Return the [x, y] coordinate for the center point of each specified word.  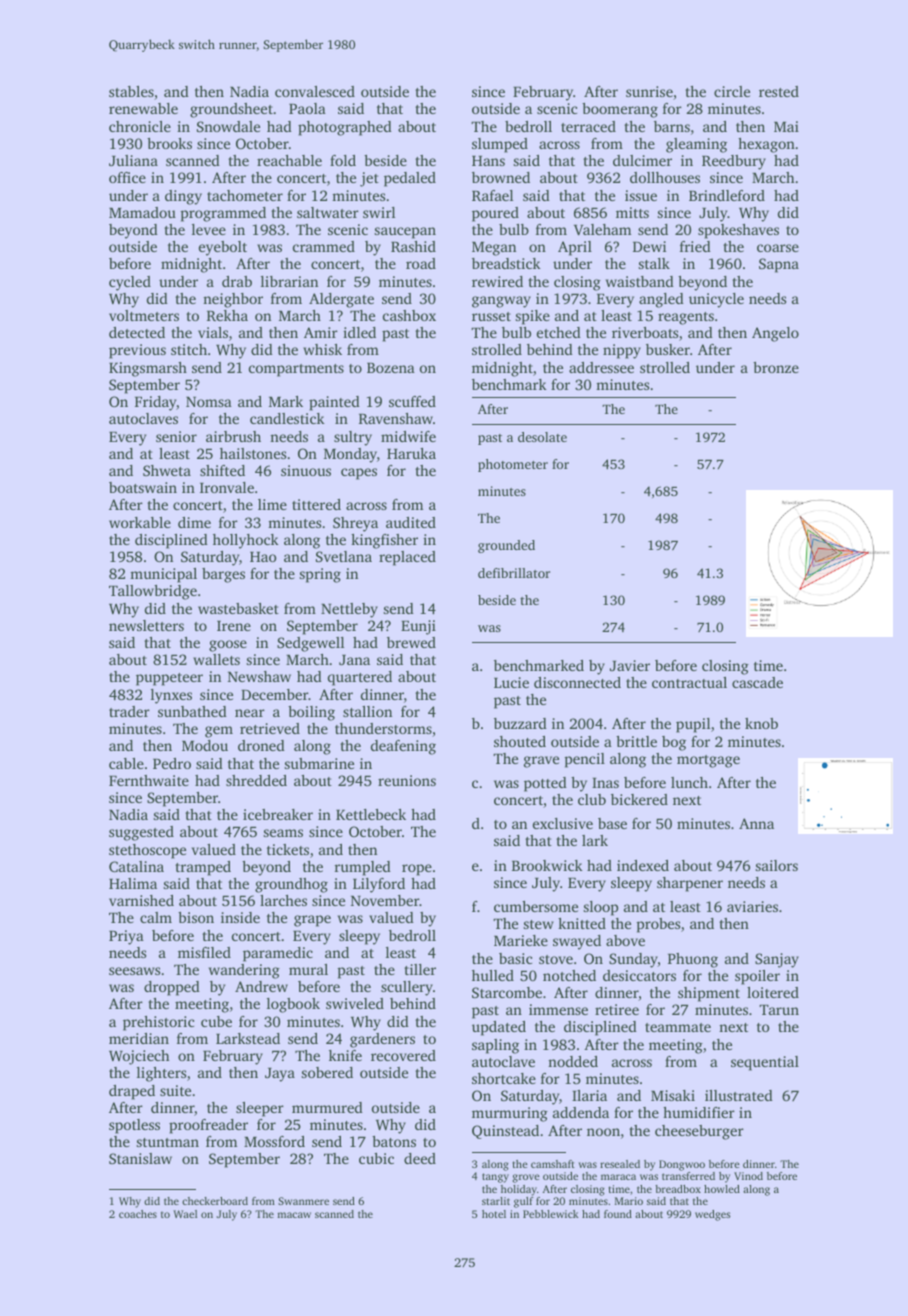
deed [420, 1158]
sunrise [649, 91]
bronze [776, 367]
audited [411, 522]
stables [131, 91]
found [618, 1214]
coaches [138, 1214]
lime [272, 504]
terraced [588, 126]
